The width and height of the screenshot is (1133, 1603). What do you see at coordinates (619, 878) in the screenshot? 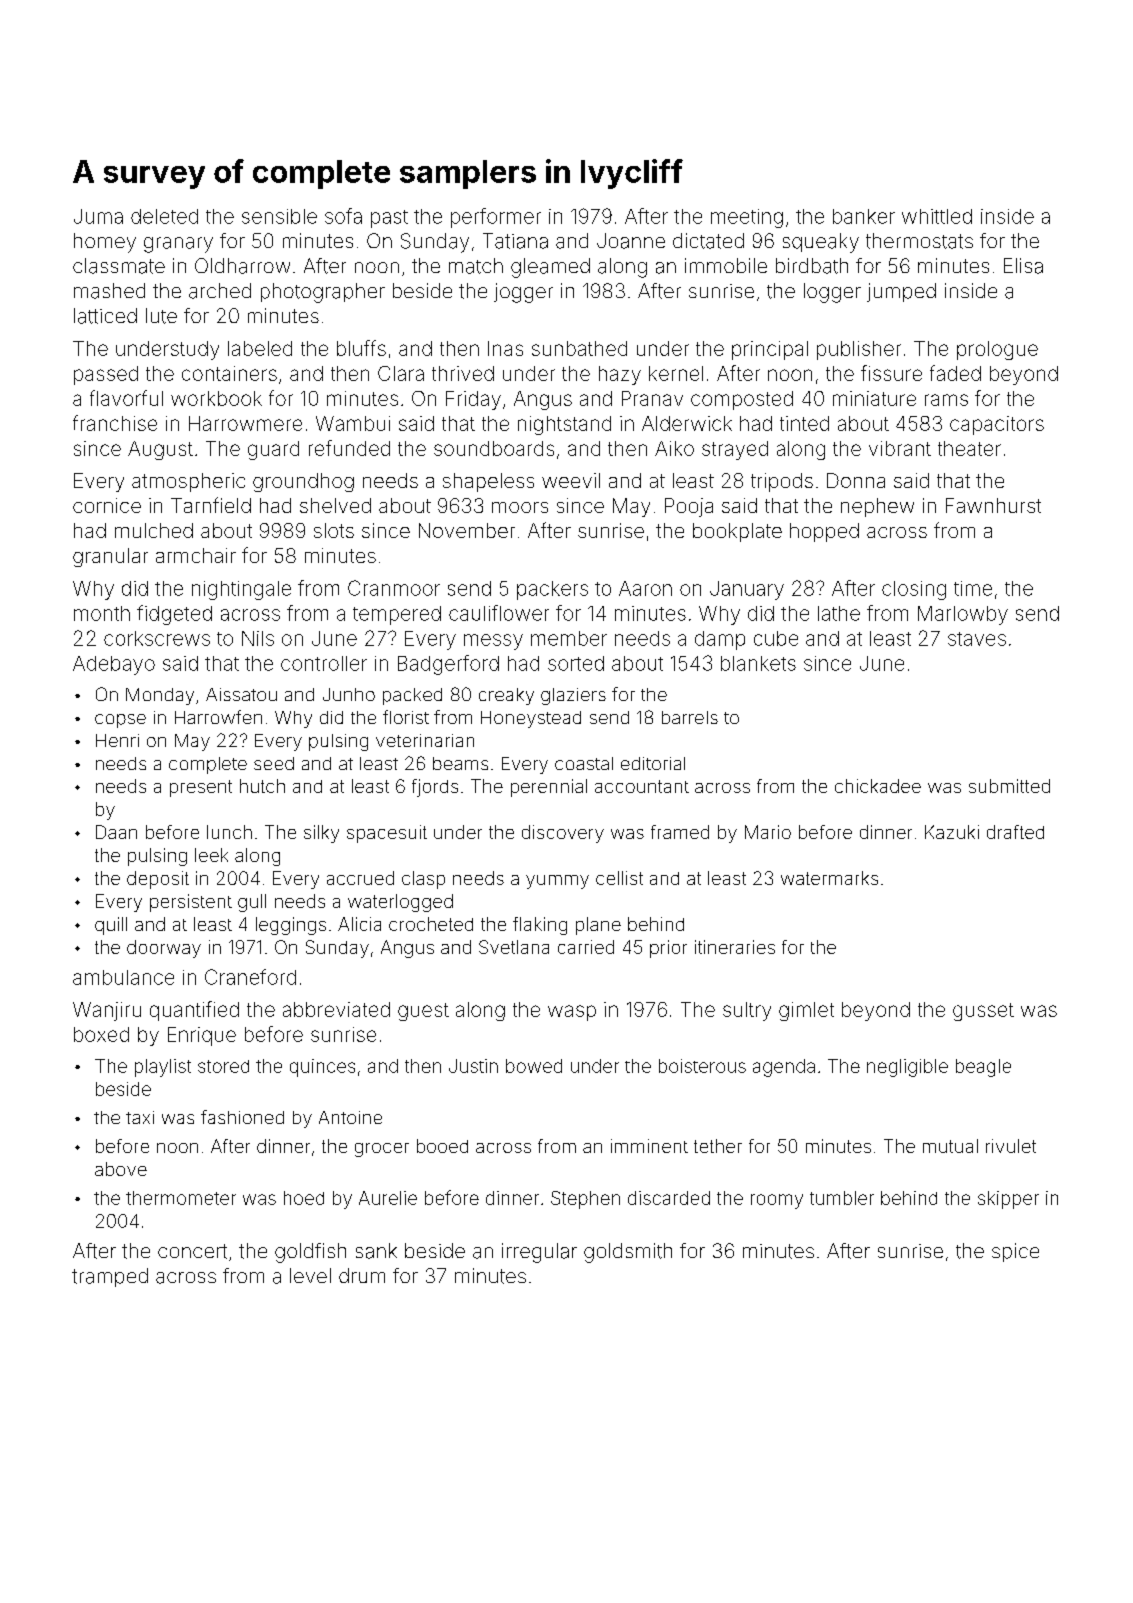
I see `cellist` at bounding box center [619, 878].
